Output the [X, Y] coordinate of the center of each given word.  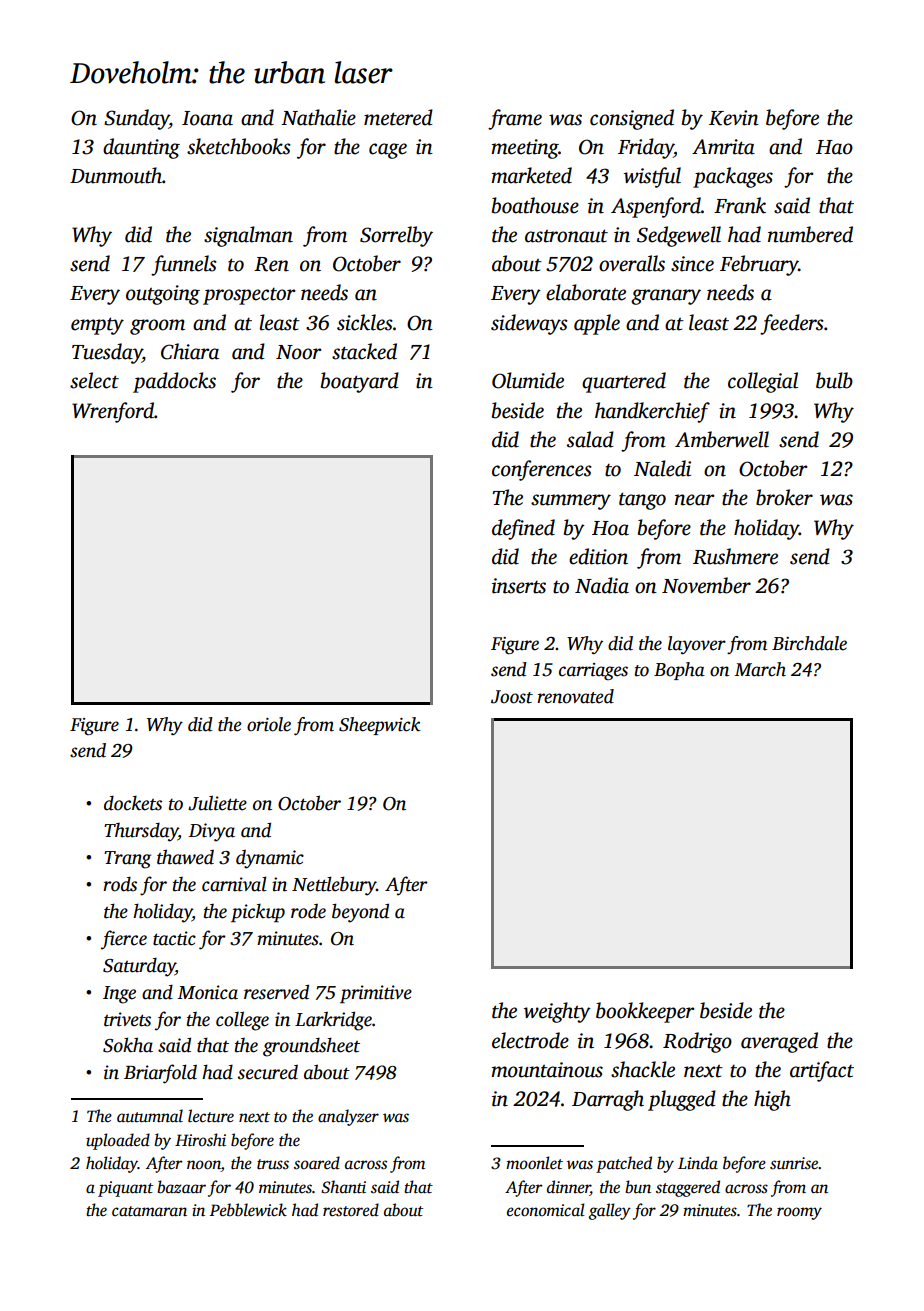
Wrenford [113, 412]
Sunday [136, 119]
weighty [557, 1012]
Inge [119, 995]
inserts [519, 586]
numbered [810, 234]
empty [97, 326]
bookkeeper [645, 1012]
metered [398, 117]
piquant [125, 1189]
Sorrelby [396, 236]
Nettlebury [334, 886]
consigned [632, 119]
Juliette [217, 803]
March [760, 669]
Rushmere [735, 556]
